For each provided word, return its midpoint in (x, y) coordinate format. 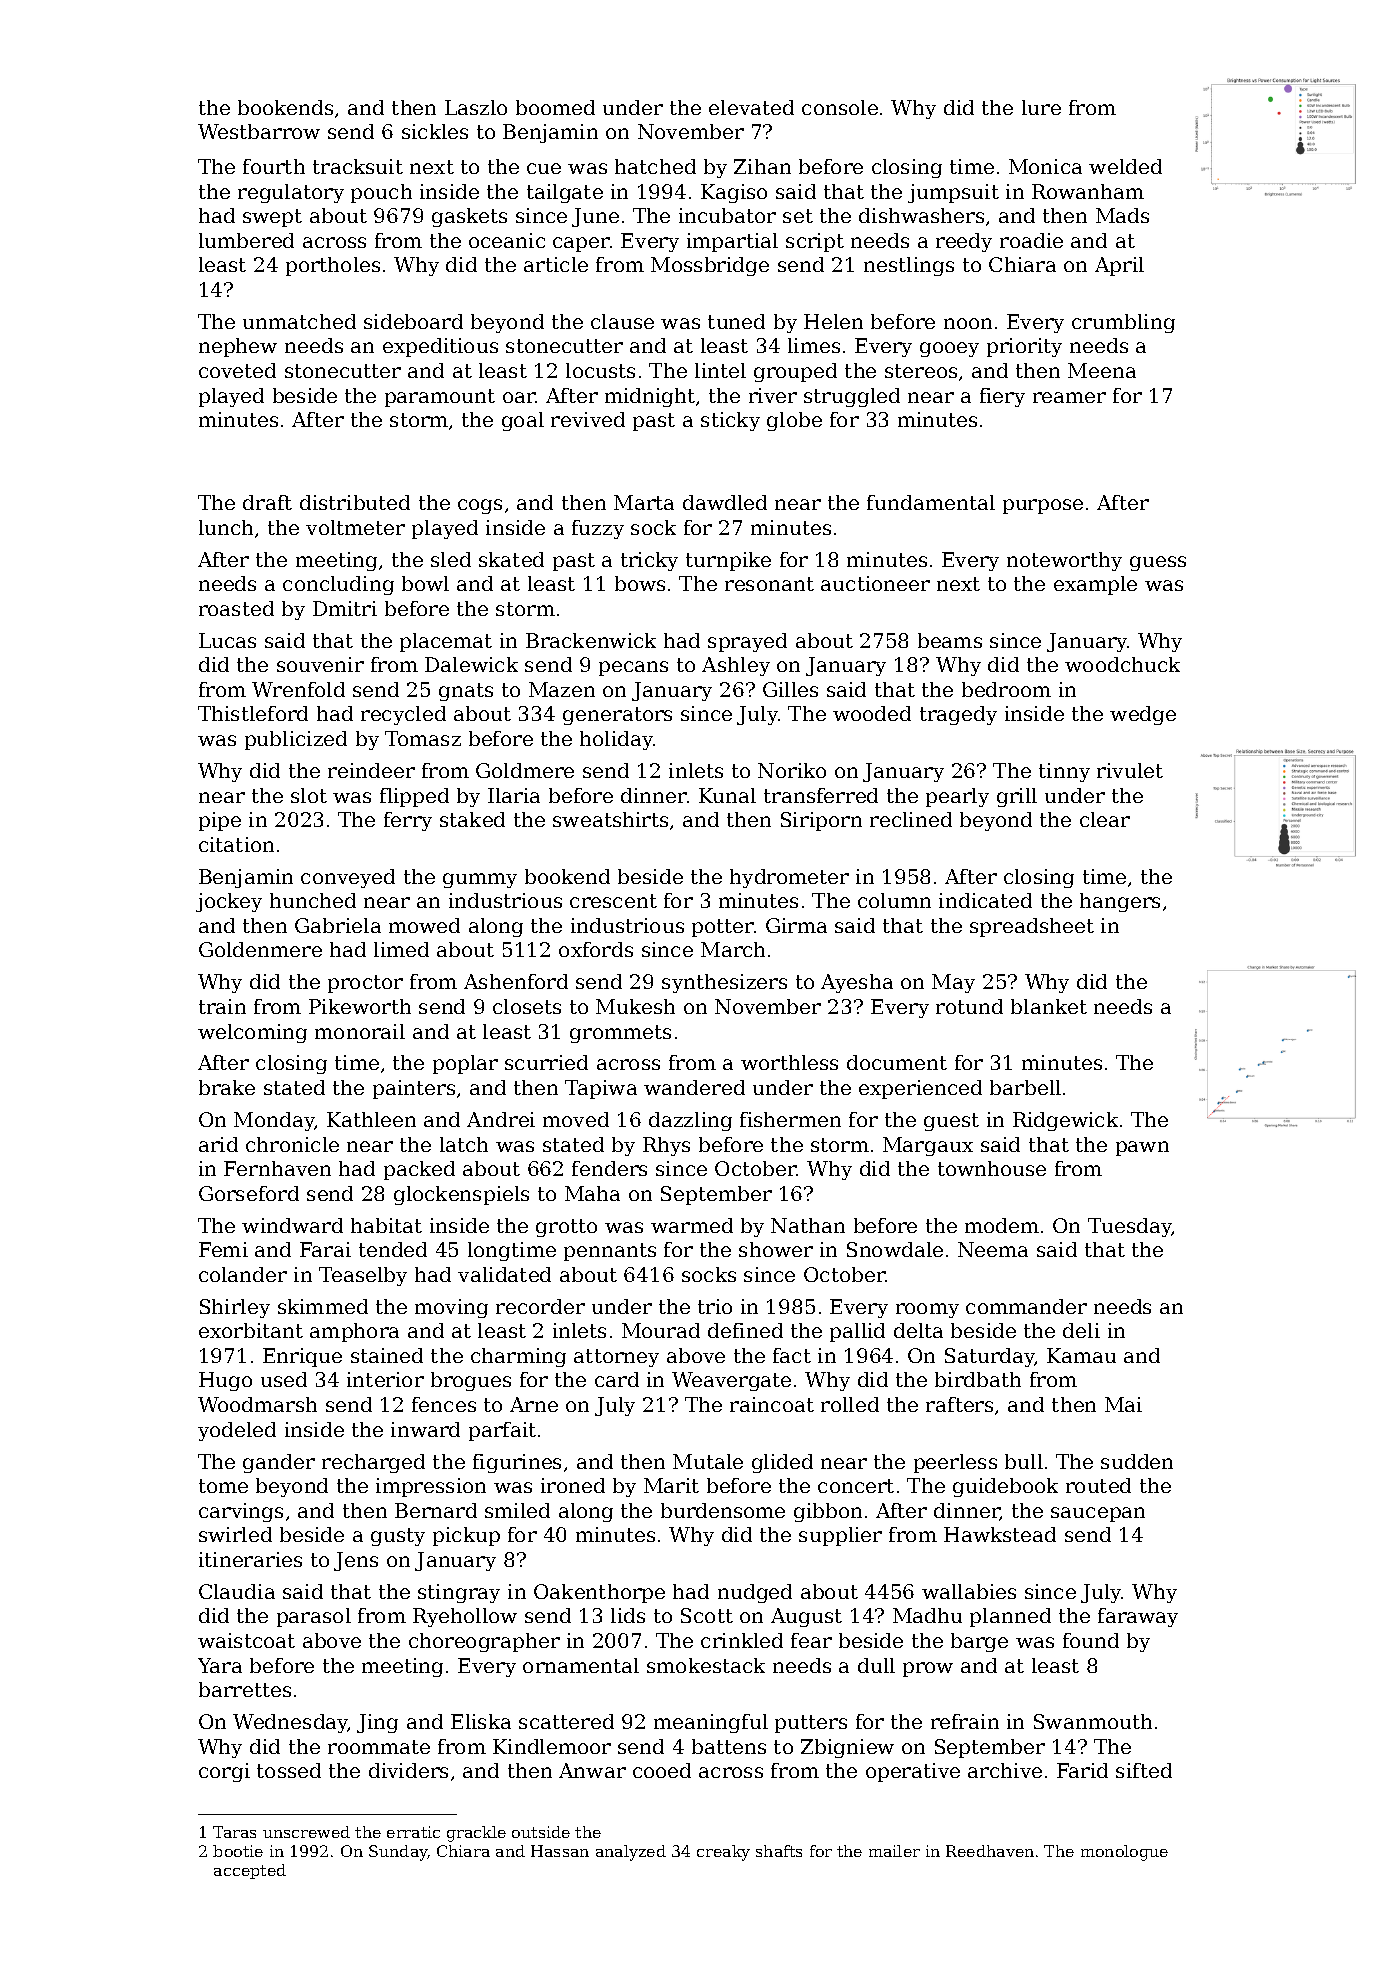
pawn (1142, 1148)
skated (511, 559)
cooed (662, 1770)
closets (527, 1006)
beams (950, 640)
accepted (250, 1871)
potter (723, 928)
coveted (237, 370)
